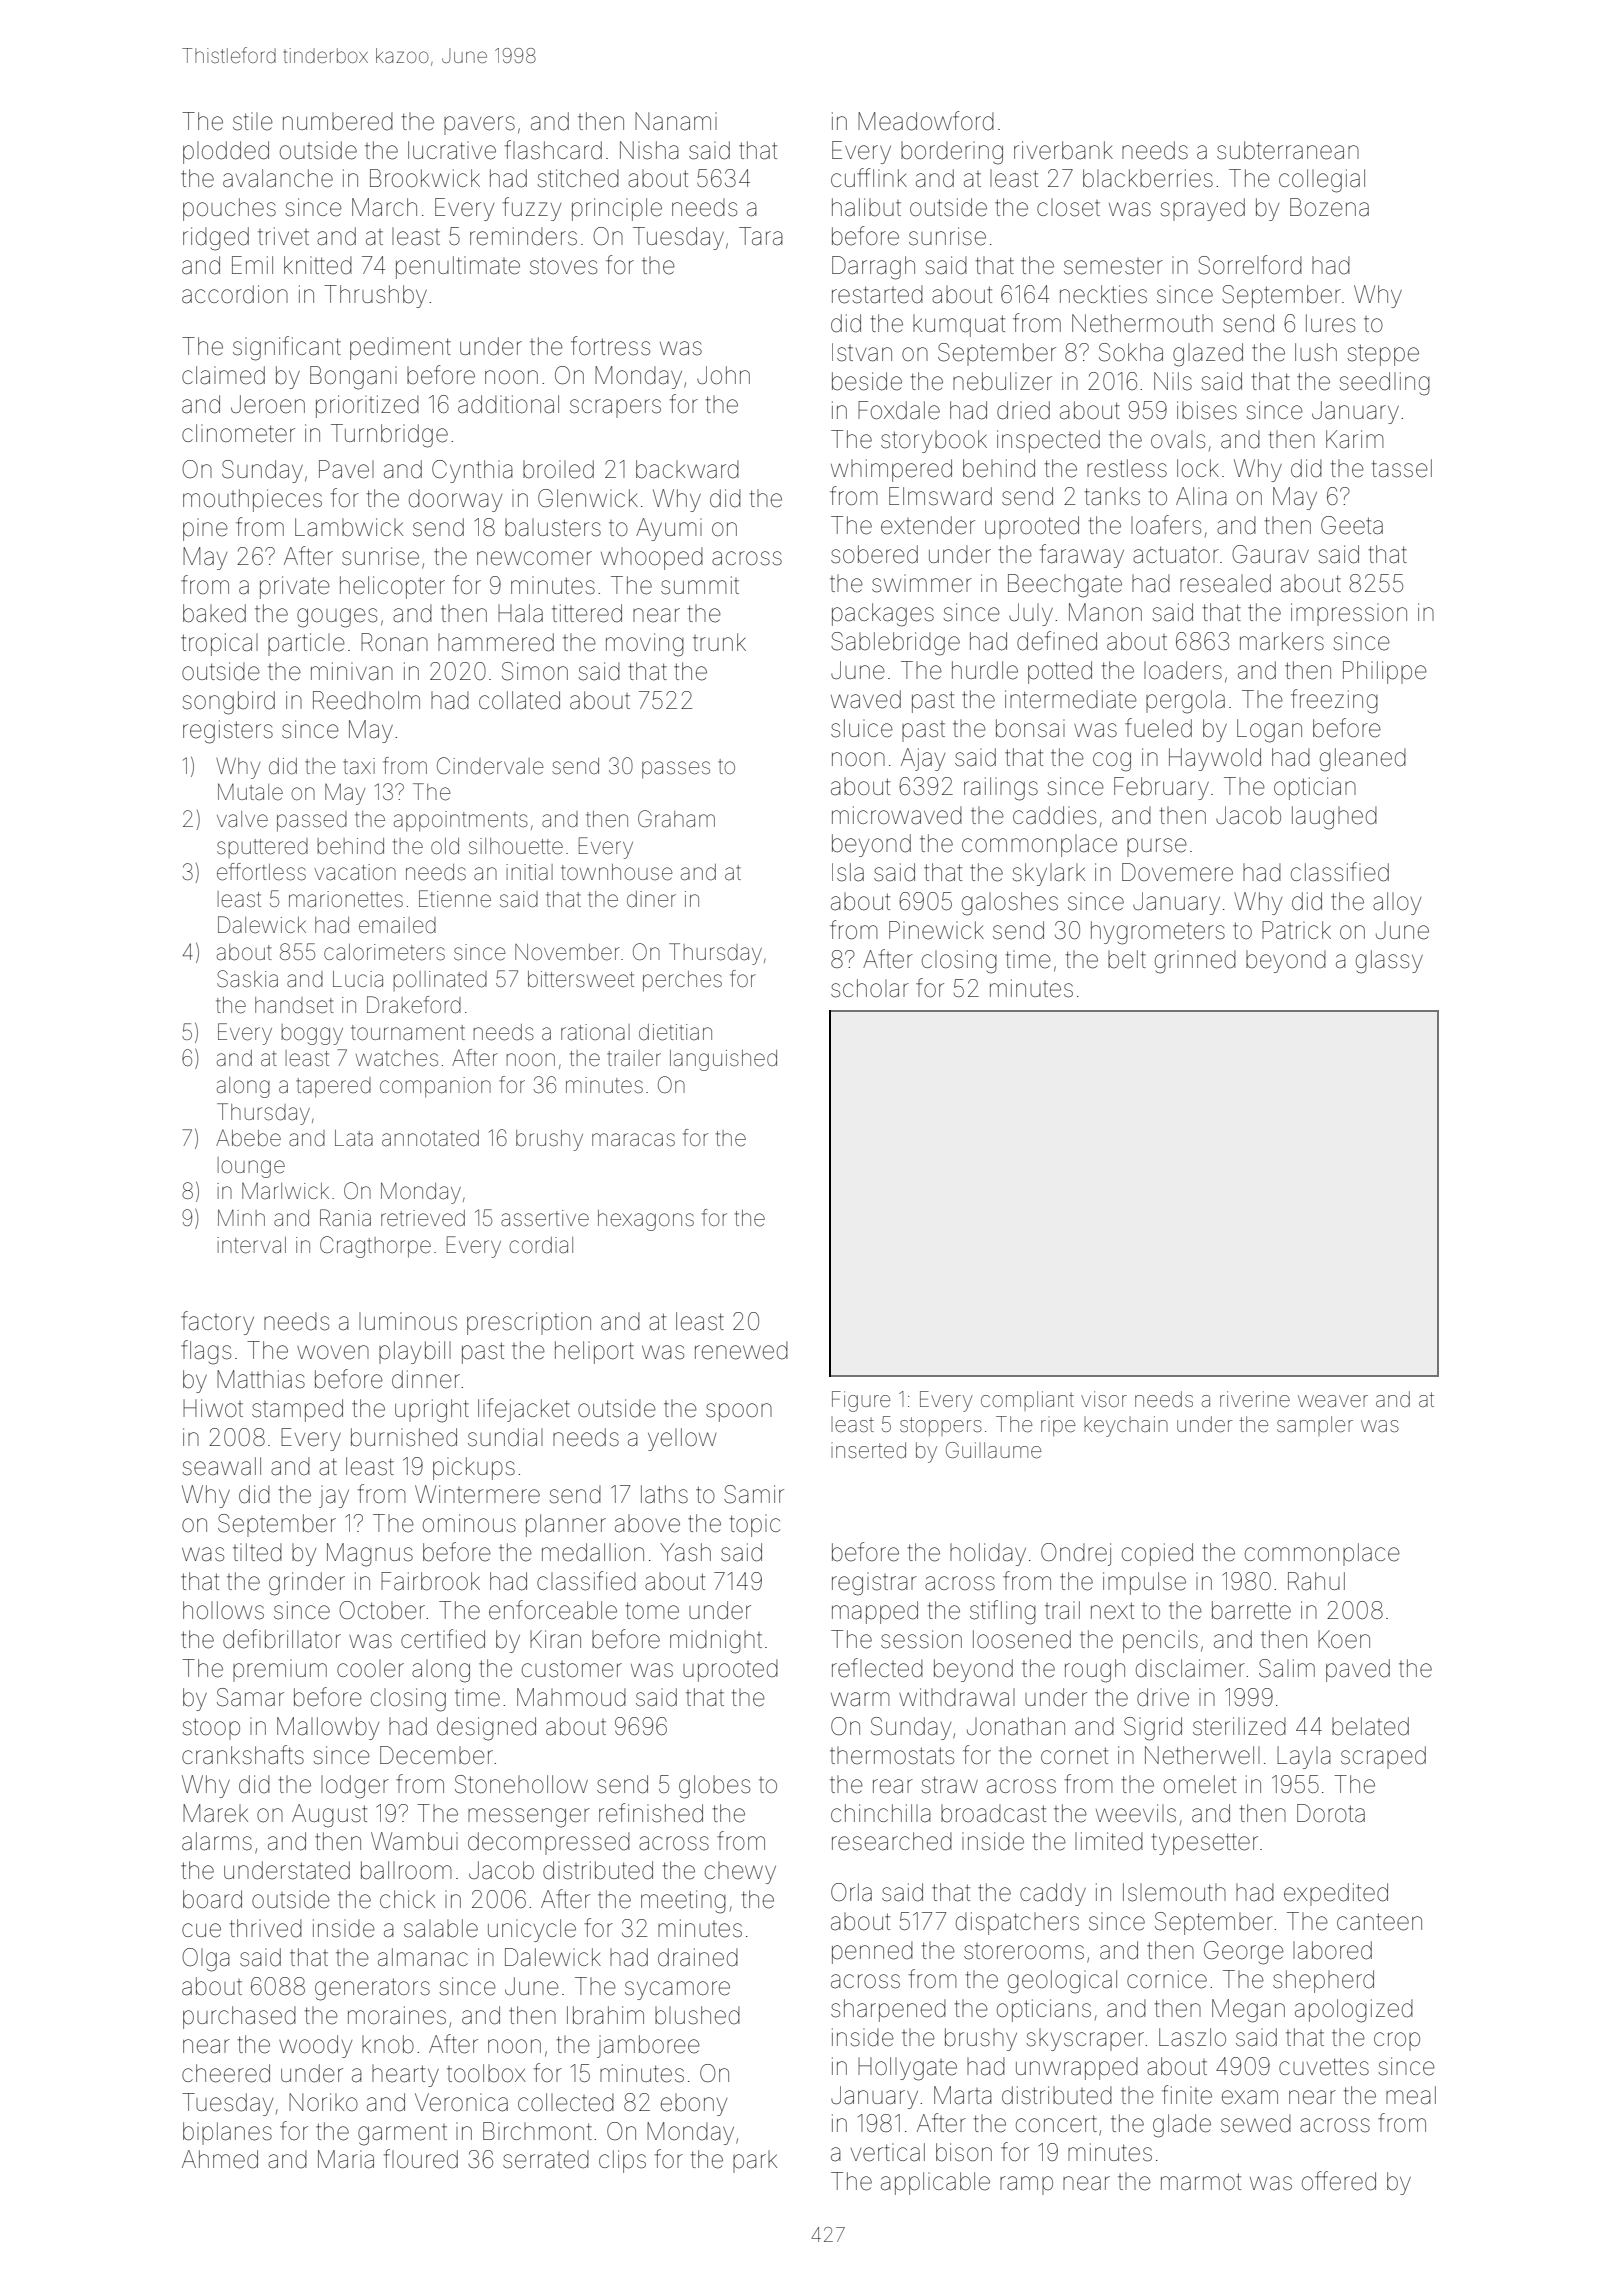 The width and height of the image is (1620, 2292). I want to click on thermostats, so click(892, 1755).
